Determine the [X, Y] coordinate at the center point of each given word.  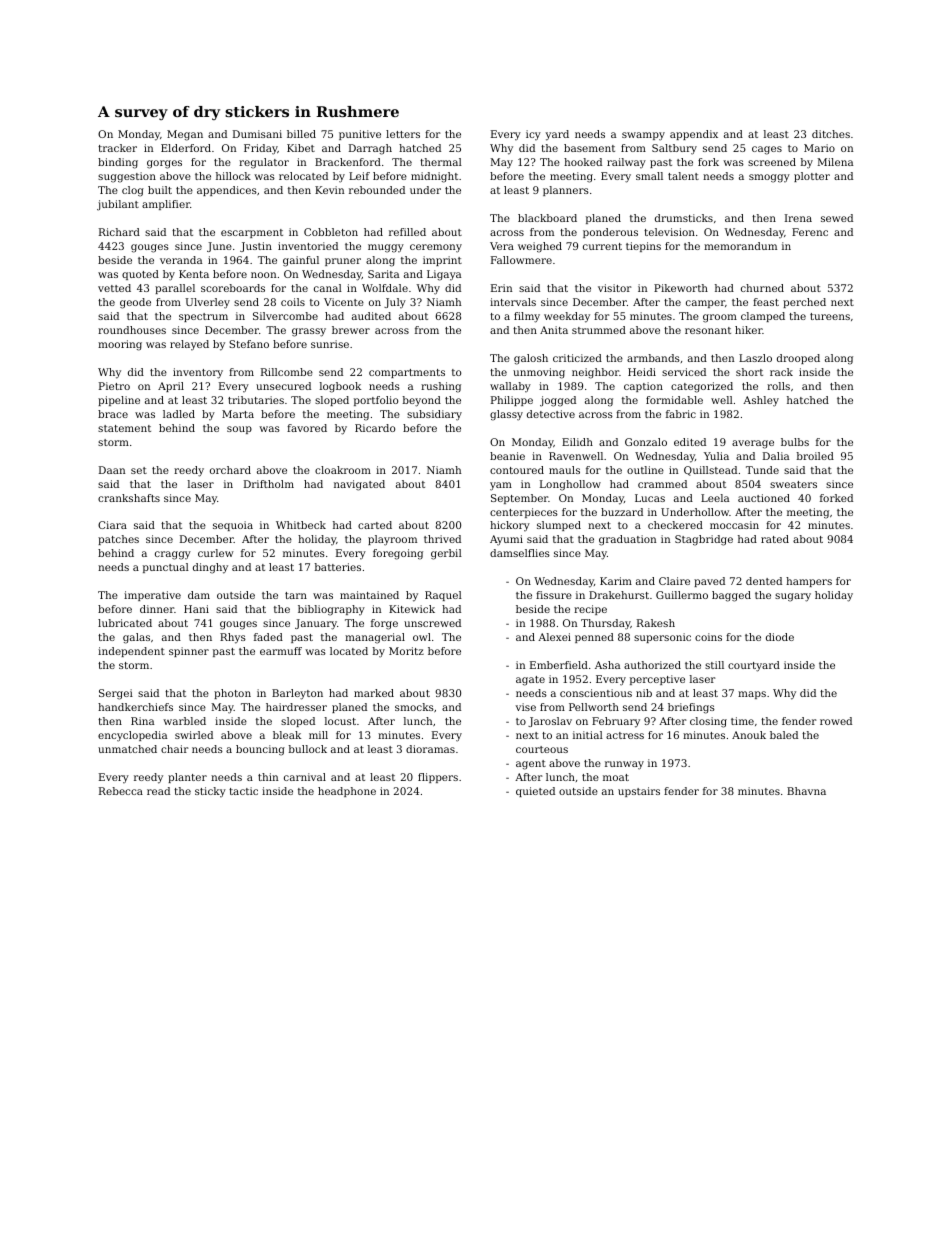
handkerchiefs [135, 707]
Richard [119, 232]
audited [371, 316]
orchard [230, 470]
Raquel [443, 596]
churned [762, 288]
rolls [778, 386]
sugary [793, 597]
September [519, 499]
